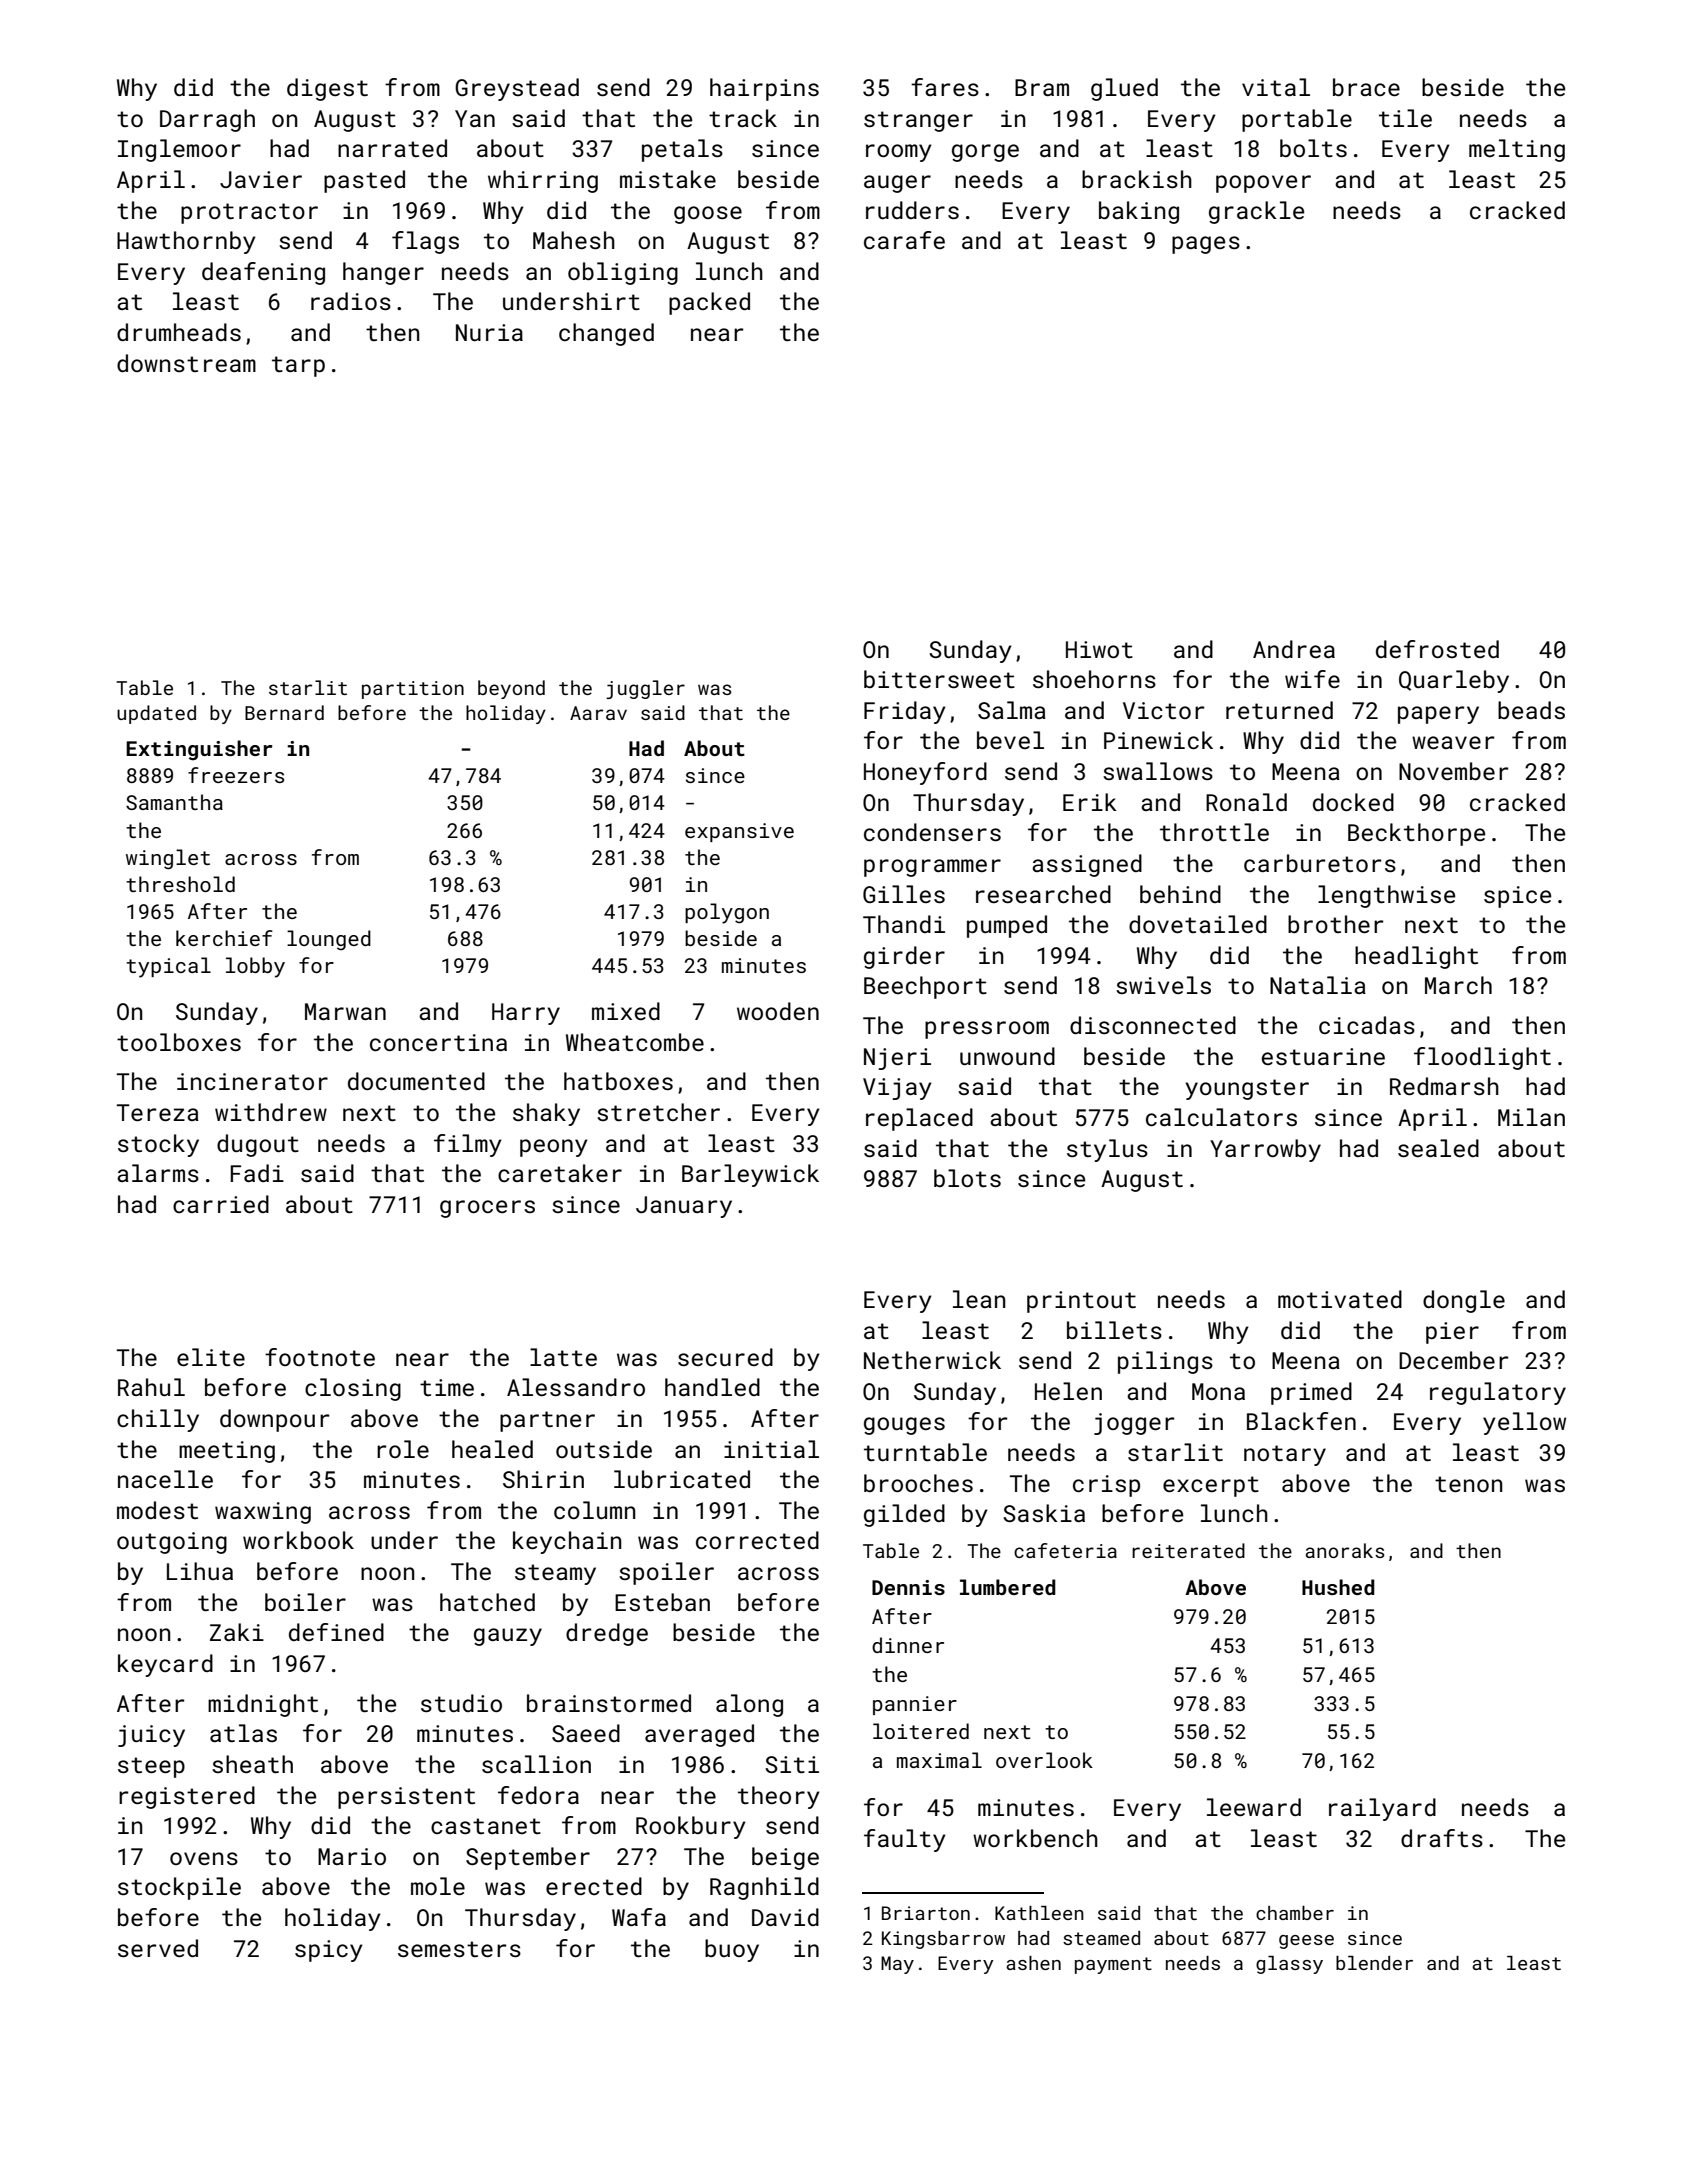 The width and height of the image is (1683, 2178). Describe the element at coordinates (1416, 834) in the image. I see `Beckthorpe` at that location.
